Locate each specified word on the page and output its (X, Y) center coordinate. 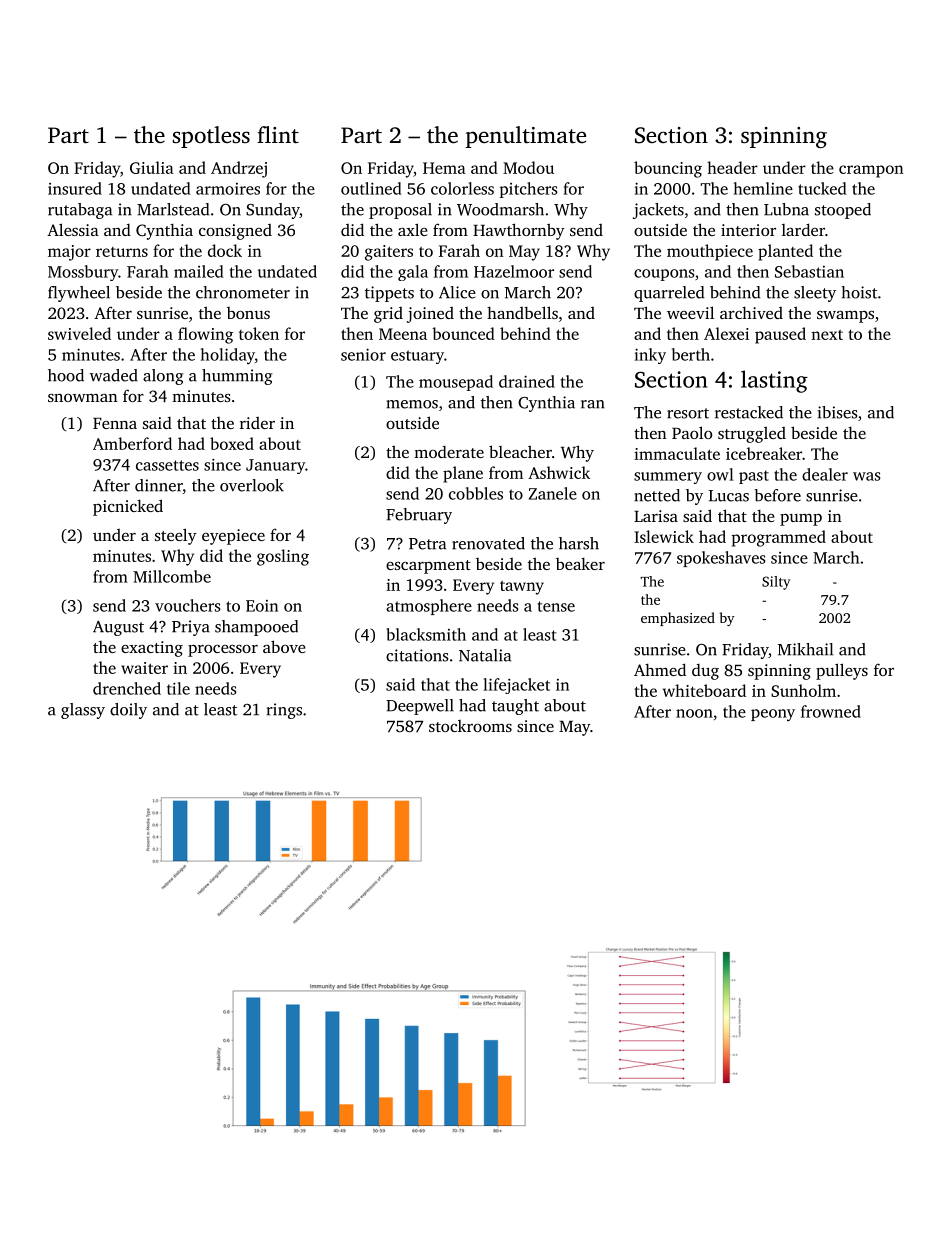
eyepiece (233, 537)
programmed (779, 538)
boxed (232, 443)
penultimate (526, 137)
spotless (211, 137)
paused (780, 335)
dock (225, 250)
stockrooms (470, 726)
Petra (427, 544)
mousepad (456, 383)
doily (128, 711)
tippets (389, 294)
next (827, 335)
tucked (822, 188)
